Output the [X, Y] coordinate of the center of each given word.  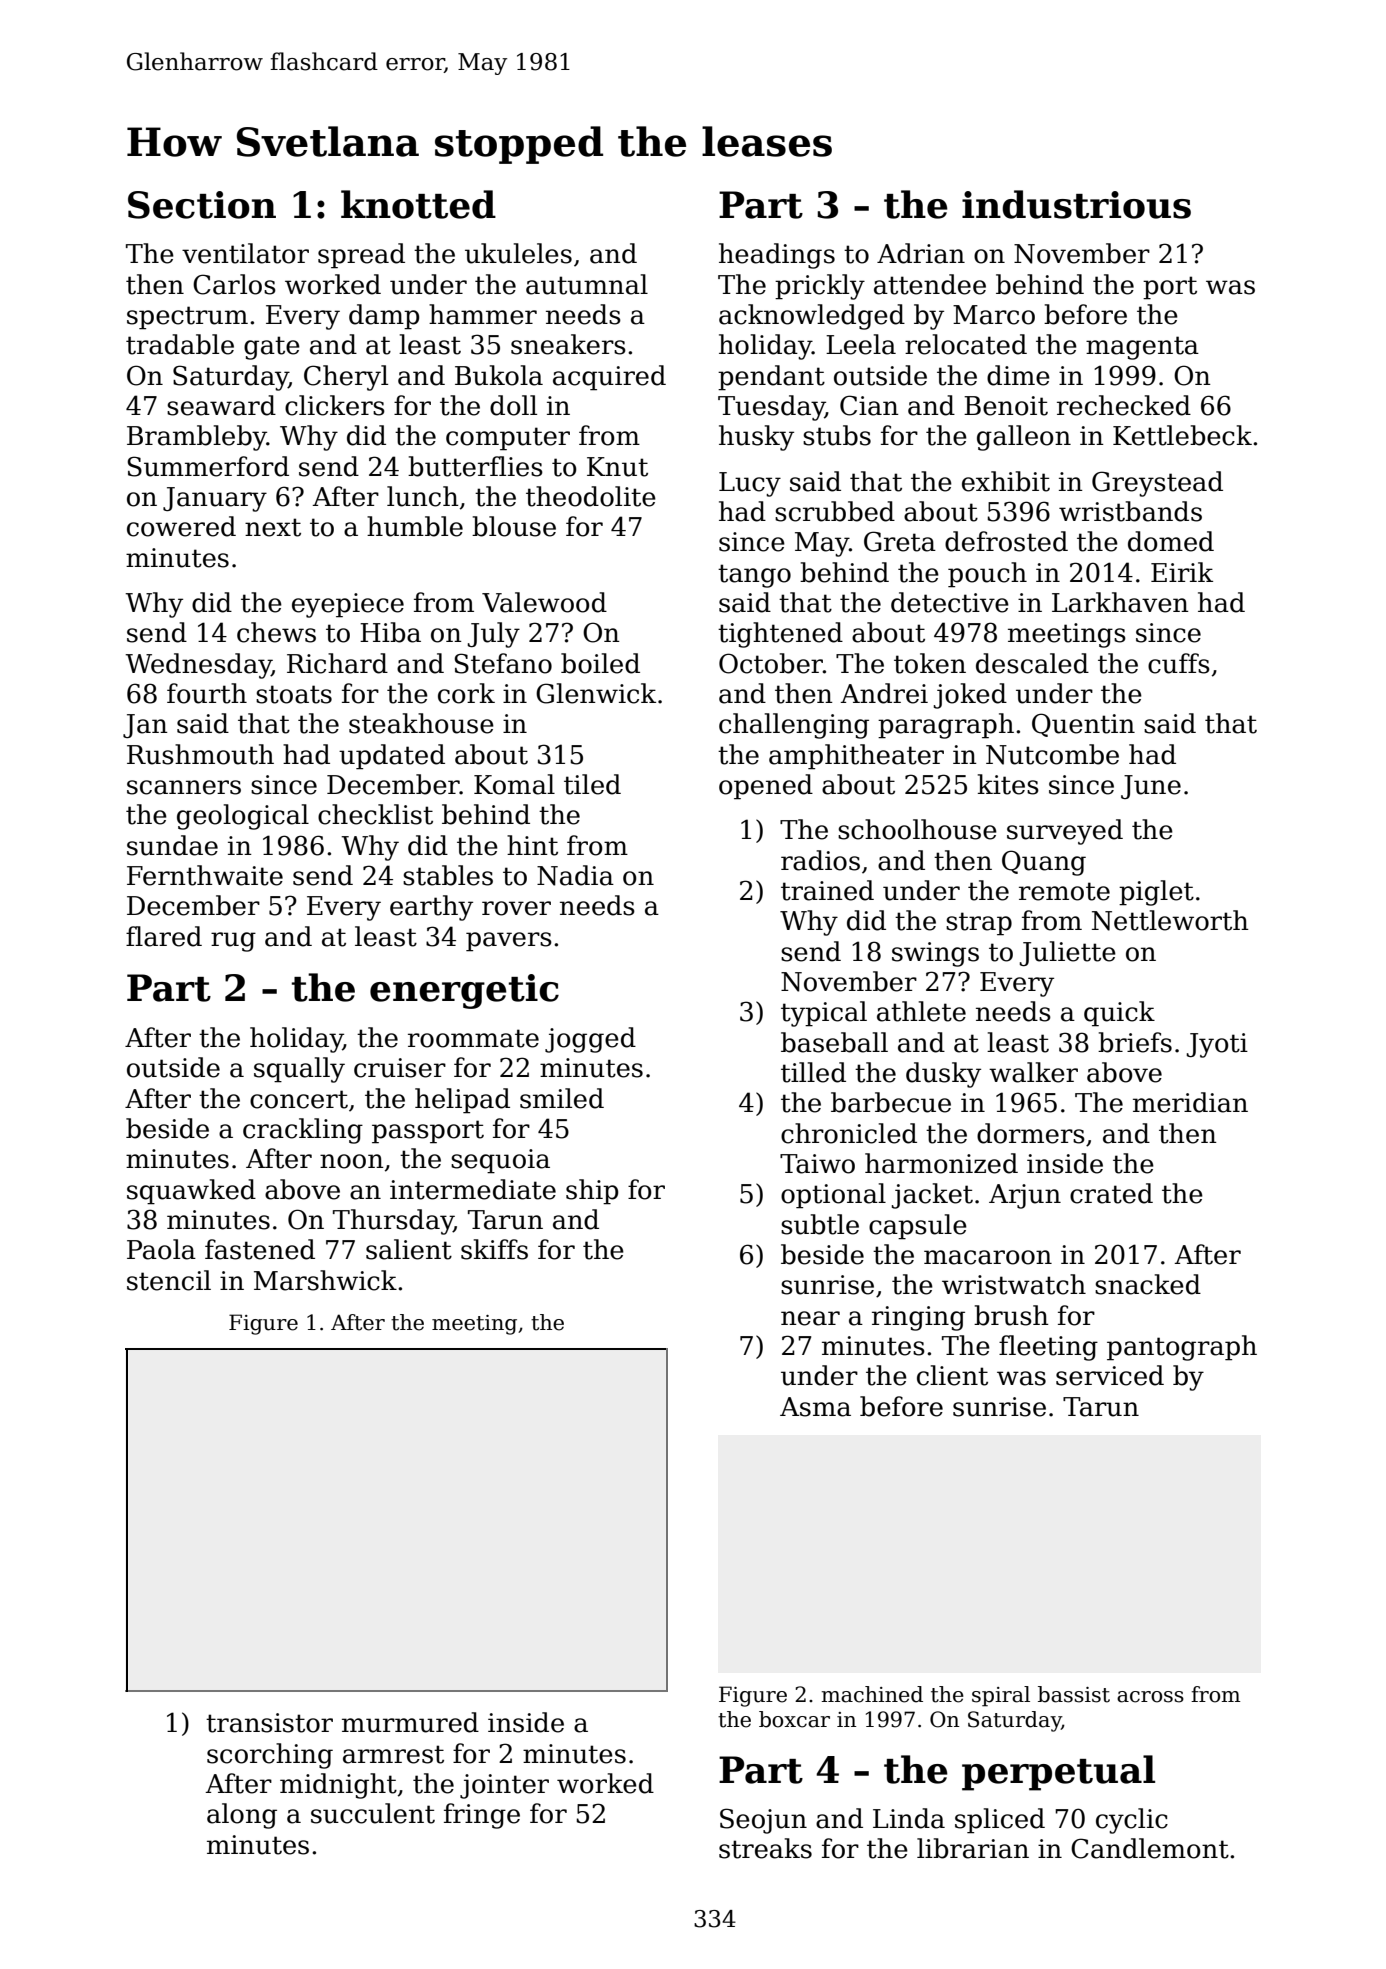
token [930, 663]
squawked [191, 1192]
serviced [1110, 1375]
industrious [1076, 204]
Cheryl [346, 378]
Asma [815, 1407]
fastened [260, 1249]
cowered [181, 526]
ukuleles [518, 253]
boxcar [794, 1719]
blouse [514, 526]
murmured [410, 1722]
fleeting [1048, 1348]
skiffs [494, 1249]
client [952, 1375]
